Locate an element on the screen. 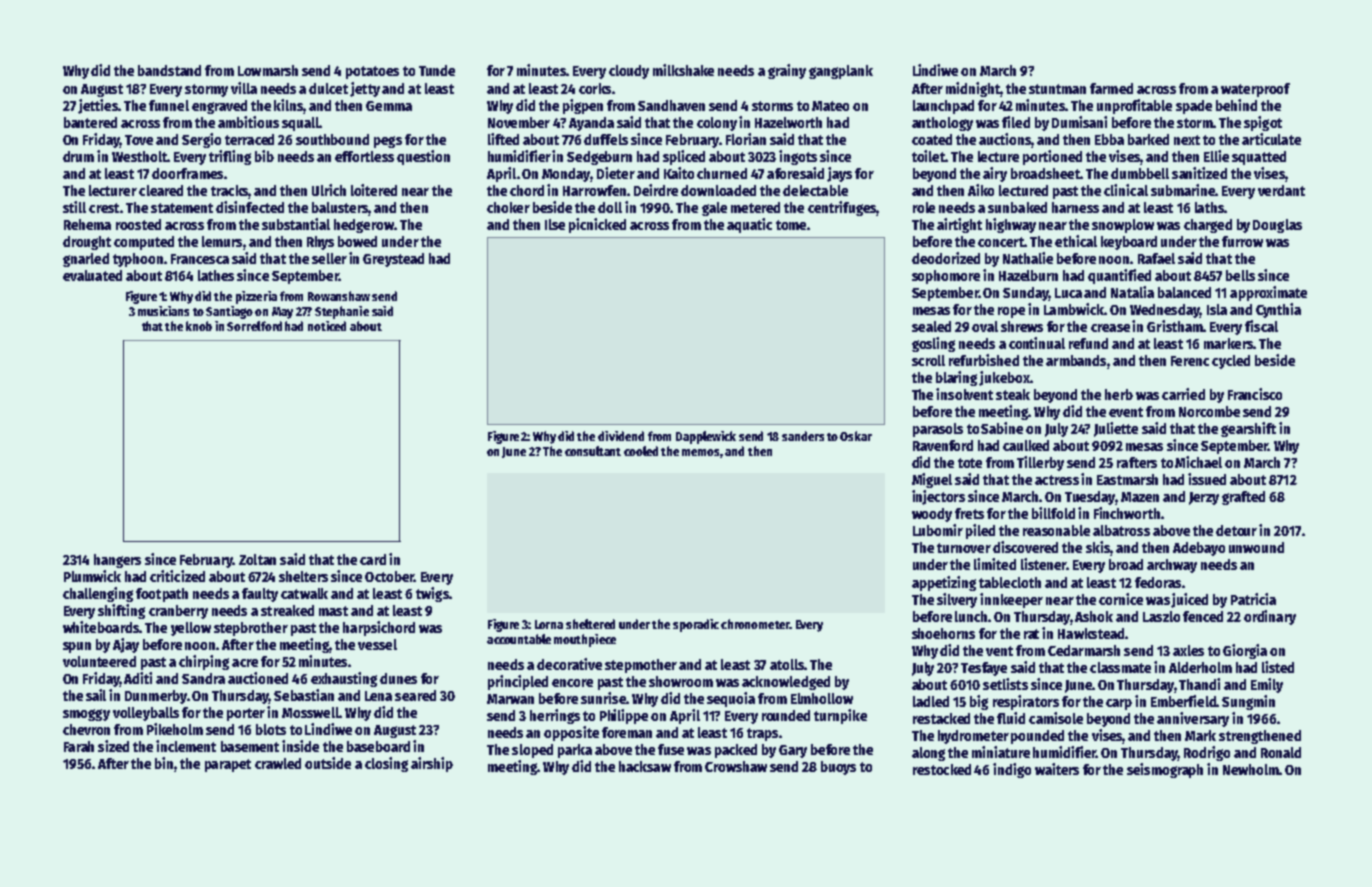 The height and width of the screenshot is (887, 1372). Aditi is located at coordinates (138, 678).
